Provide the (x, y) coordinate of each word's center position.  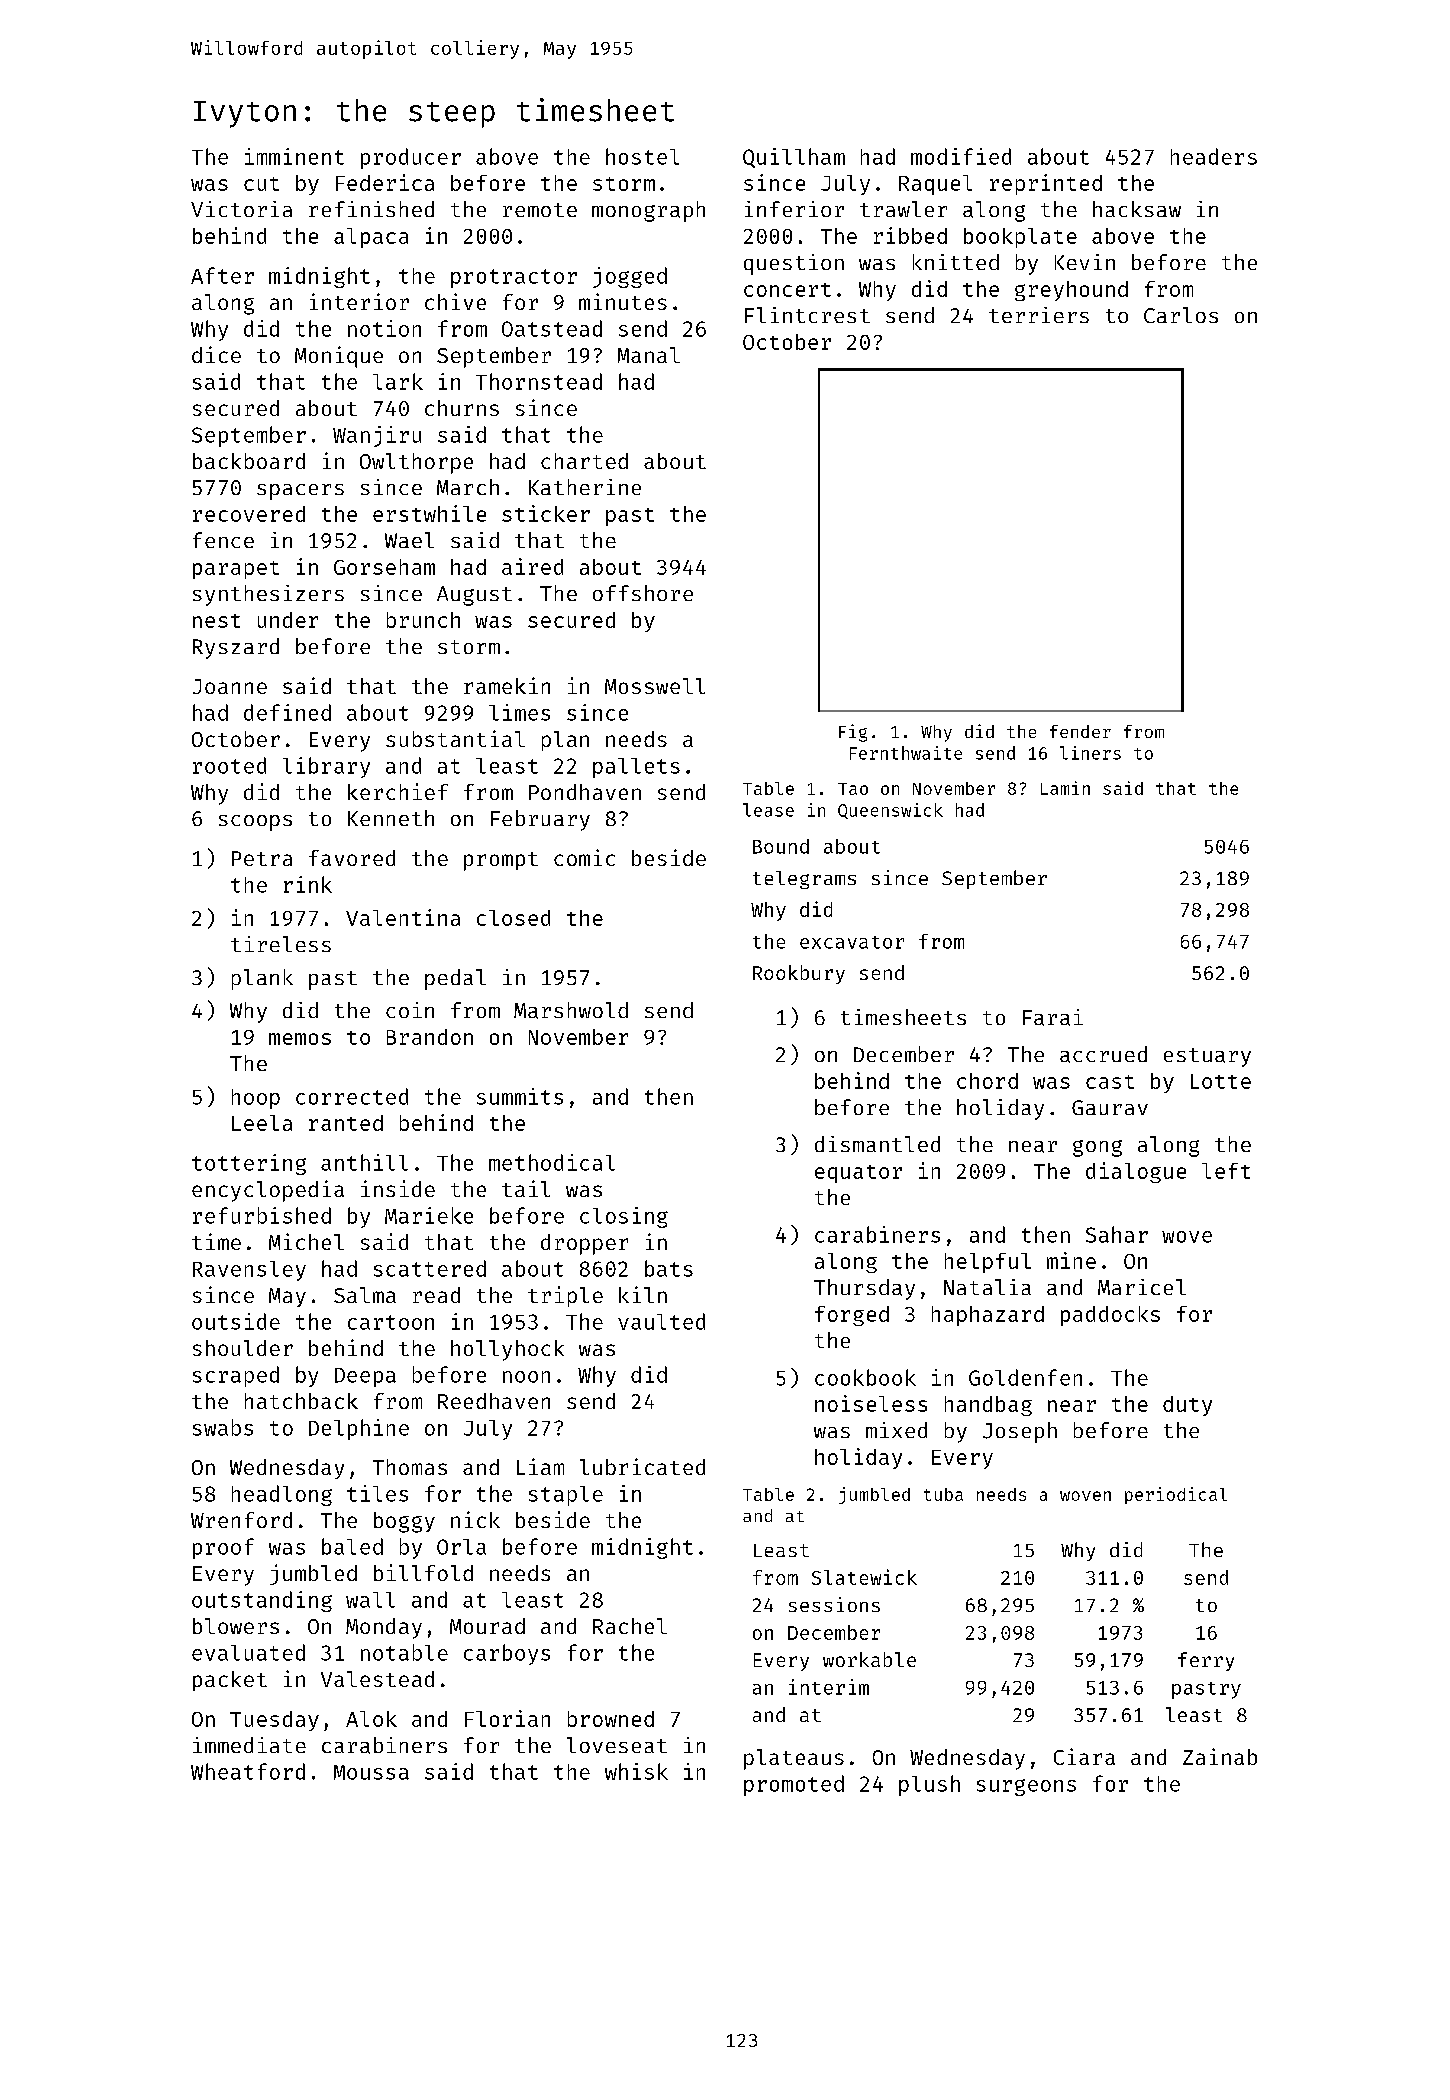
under (288, 620)
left (1226, 1171)
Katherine (585, 487)
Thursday (864, 1289)
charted (584, 461)
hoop (256, 1099)
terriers (1039, 315)
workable (869, 1659)
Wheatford (248, 1771)
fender (1080, 731)
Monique (339, 357)
